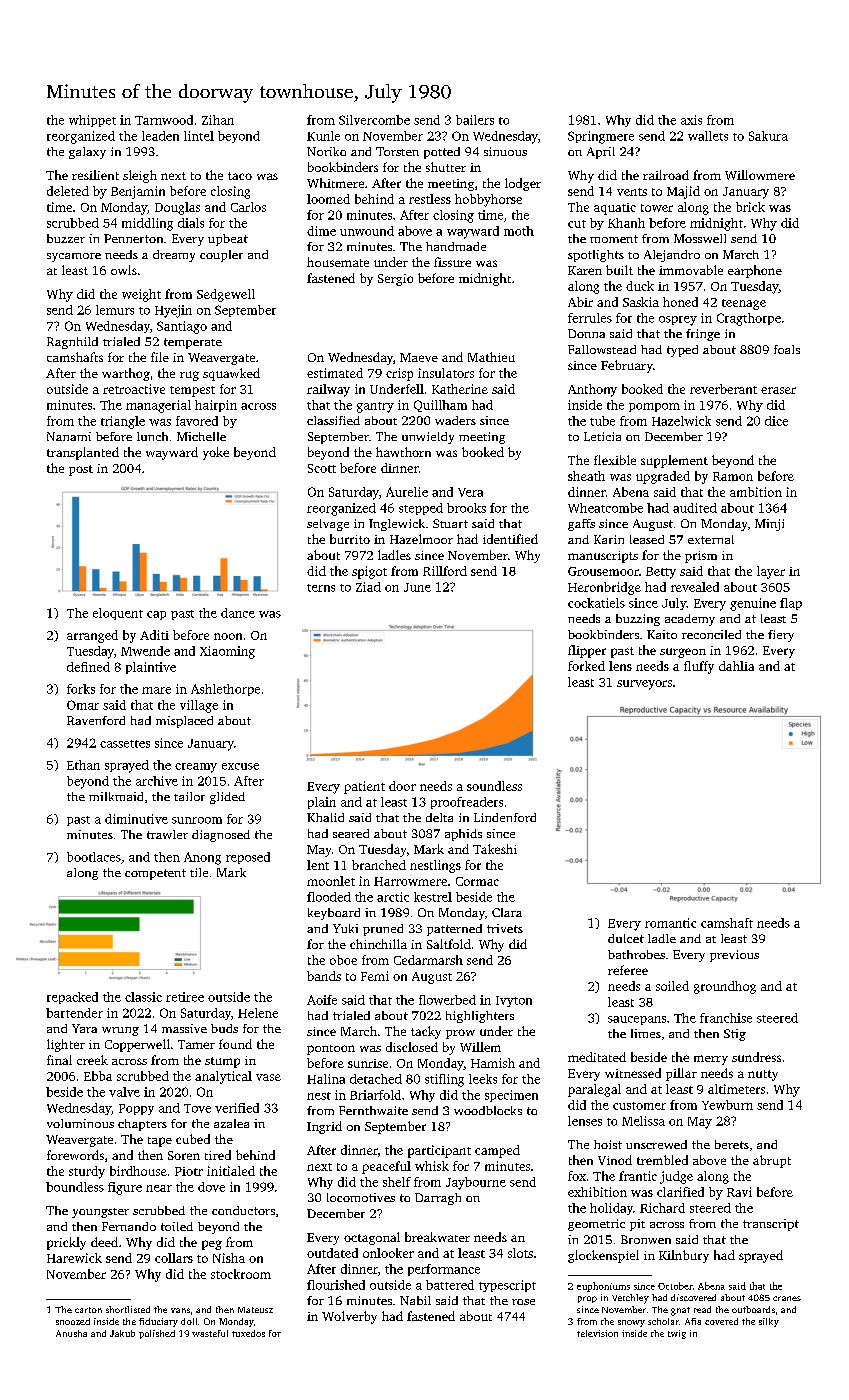  Describe the element at coordinates (81, 470) in the screenshot. I see `post` at that location.
